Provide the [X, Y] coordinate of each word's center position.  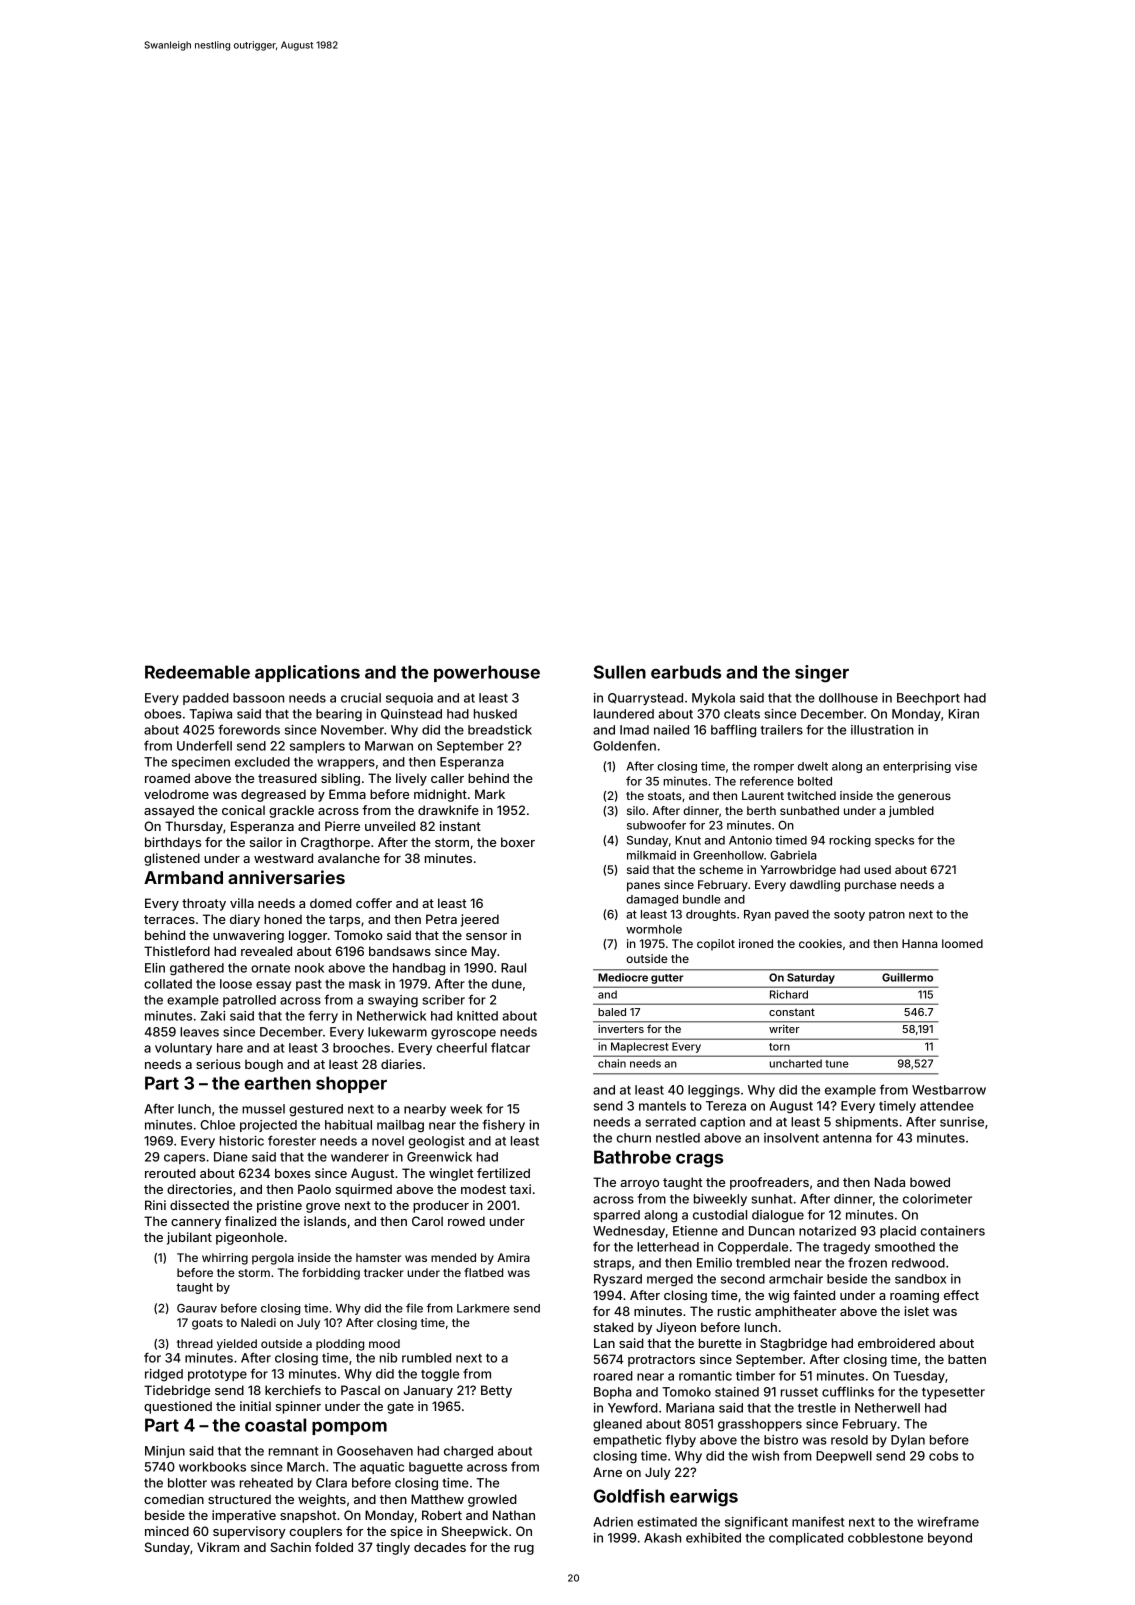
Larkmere [483, 1308]
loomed [962, 943]
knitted [477, 1016]
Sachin [290, 1547]
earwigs [704, 1498]
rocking [850, 841]
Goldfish [629, 1496]
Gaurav [197, 1308]
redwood [918, 1263]
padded [206, 699]
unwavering [248, 936]
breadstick [500, 730]
